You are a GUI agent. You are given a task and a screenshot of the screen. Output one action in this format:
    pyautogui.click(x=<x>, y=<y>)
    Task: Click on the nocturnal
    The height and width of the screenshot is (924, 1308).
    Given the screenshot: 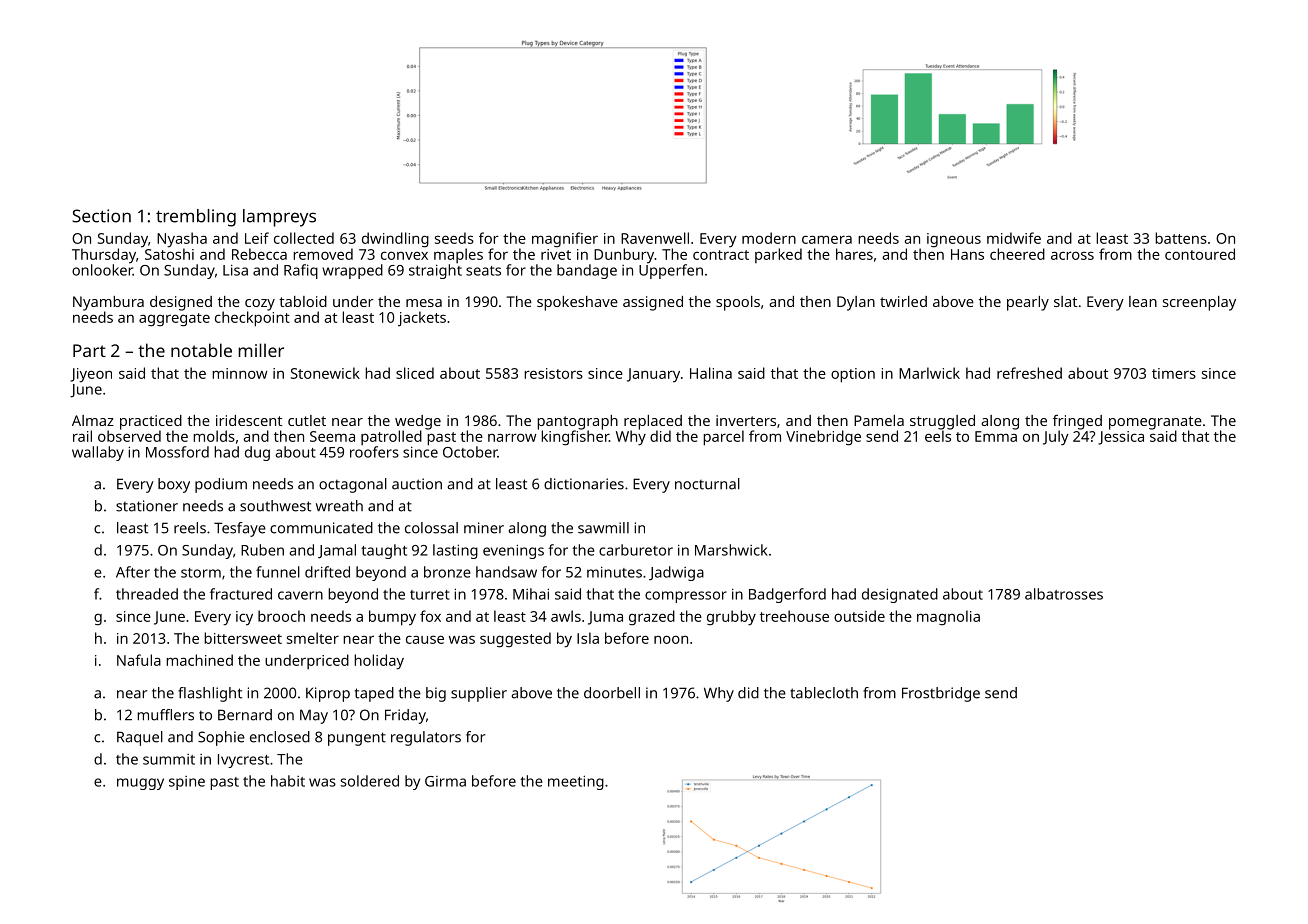 What is the action you would take?
    pyautogui.click(x=707, y=484)
